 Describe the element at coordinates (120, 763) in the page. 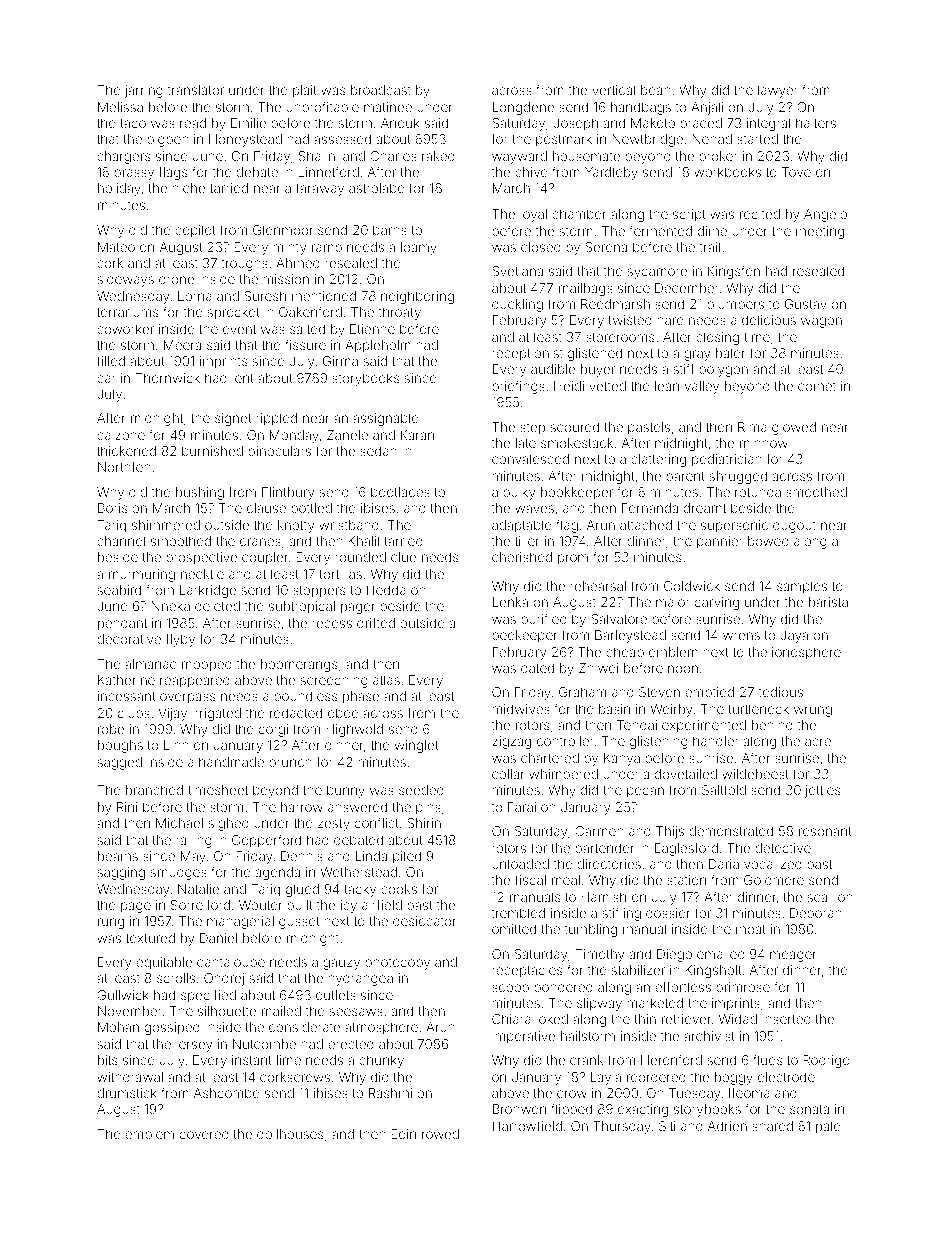

I see `sagged` at that location.
